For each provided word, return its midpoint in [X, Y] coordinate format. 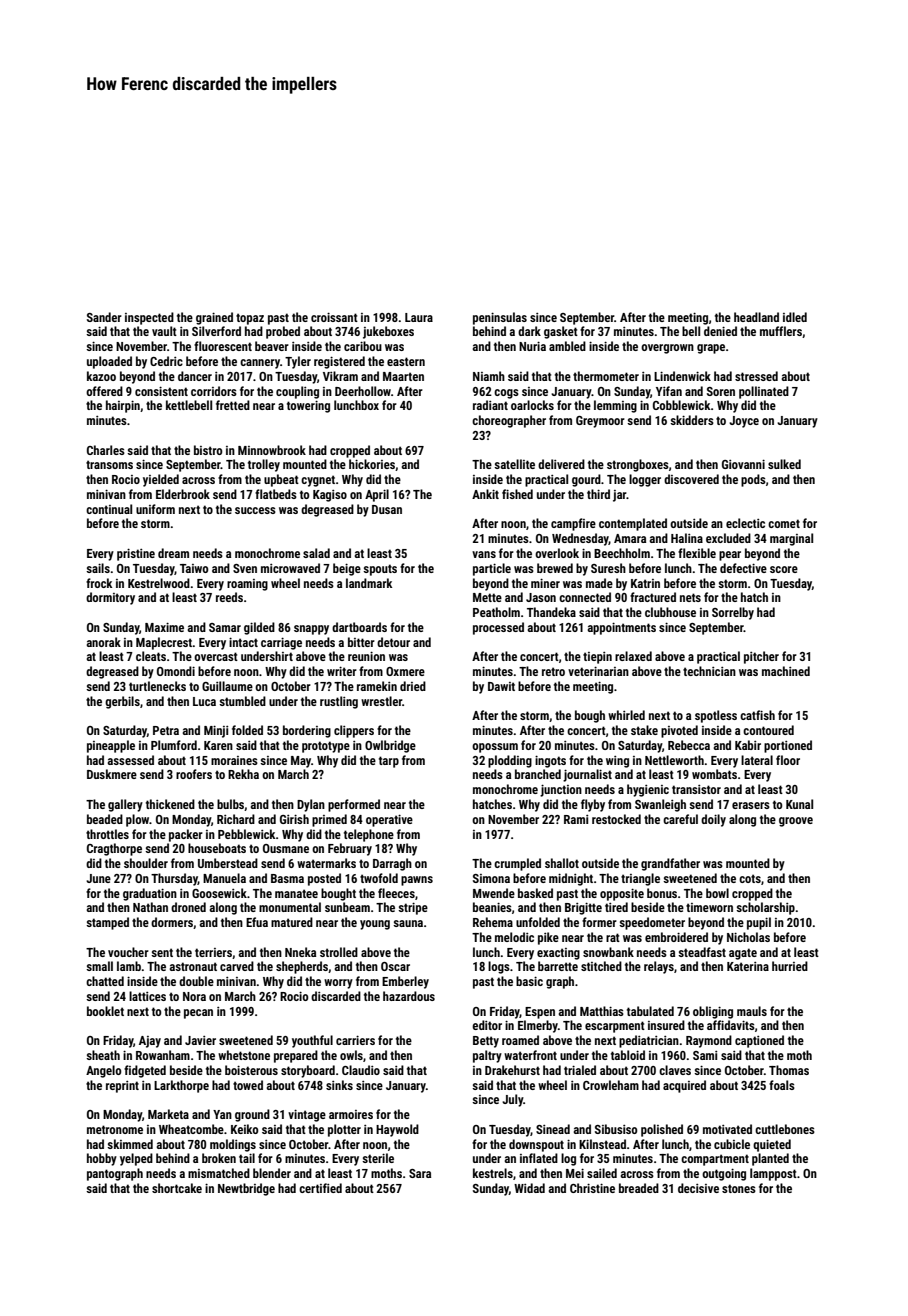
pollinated [764, 392]
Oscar [395, 966]
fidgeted [145, 1071]
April [377, 495]
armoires [351, 1114]
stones [739, 1188]
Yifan [669, 391]
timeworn [709, 907]
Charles [106, 450]
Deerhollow [363, 391]
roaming [247, 585]
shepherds [302, 967]
